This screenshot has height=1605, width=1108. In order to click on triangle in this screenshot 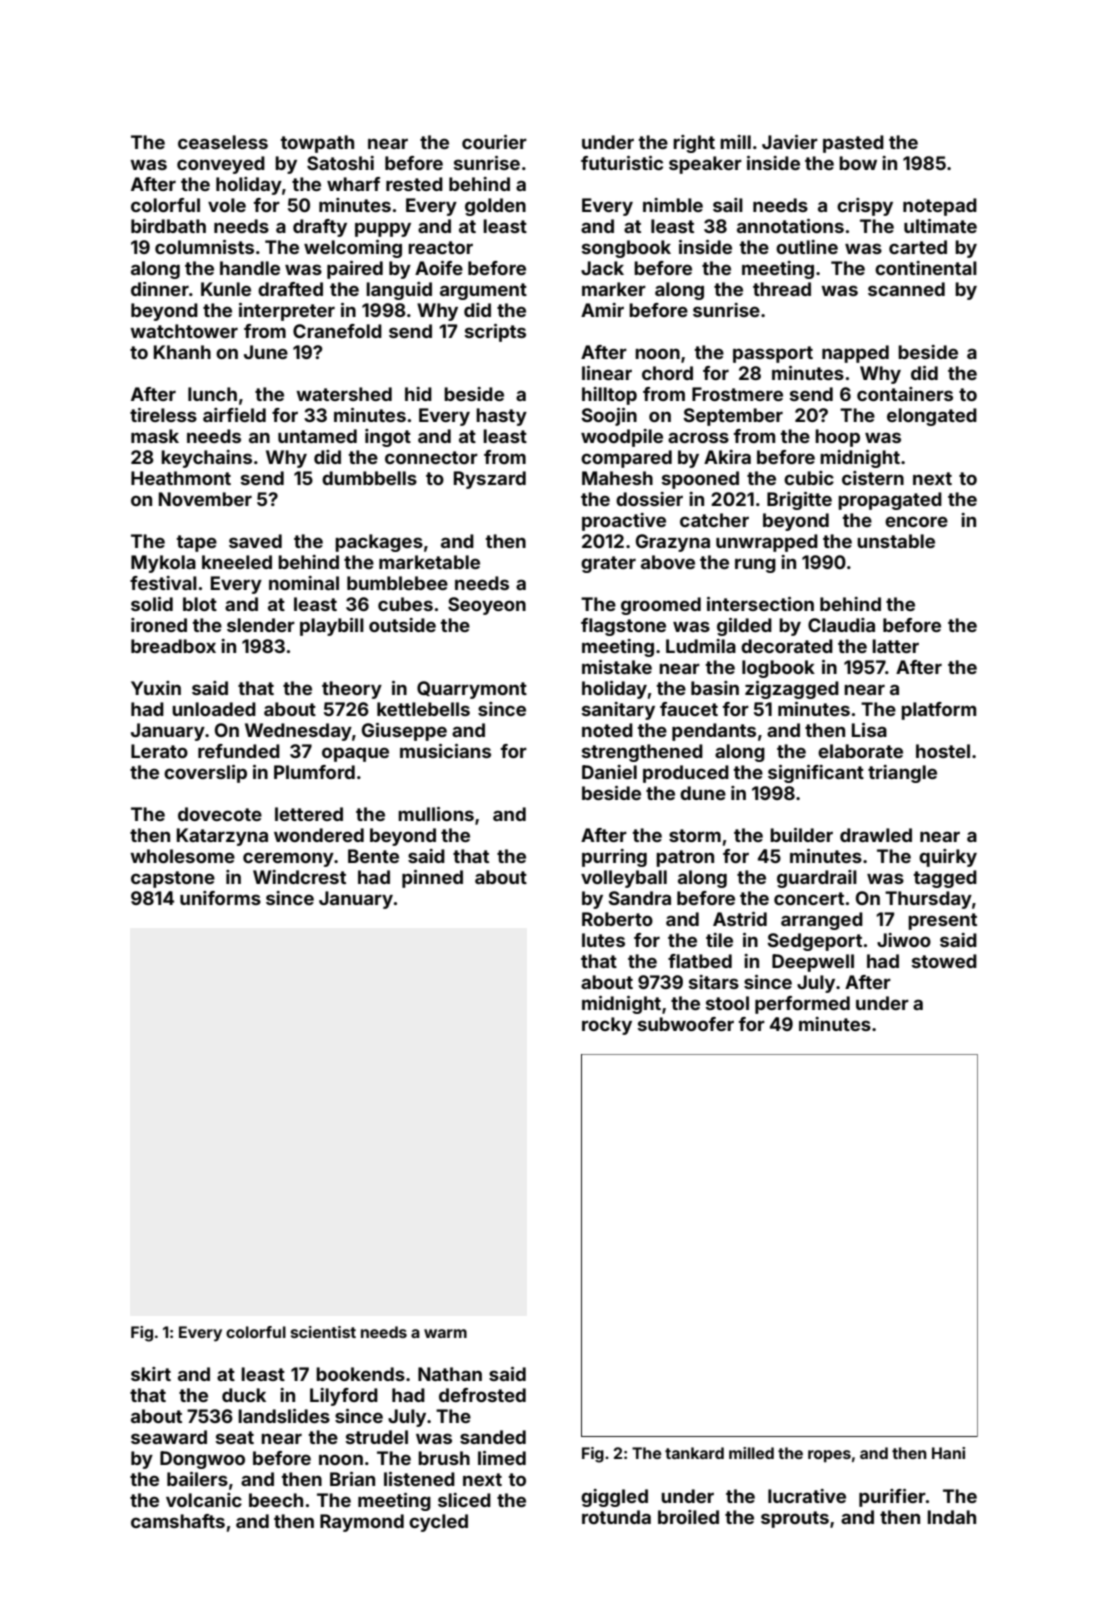, I will do `click(902, 774)`.
